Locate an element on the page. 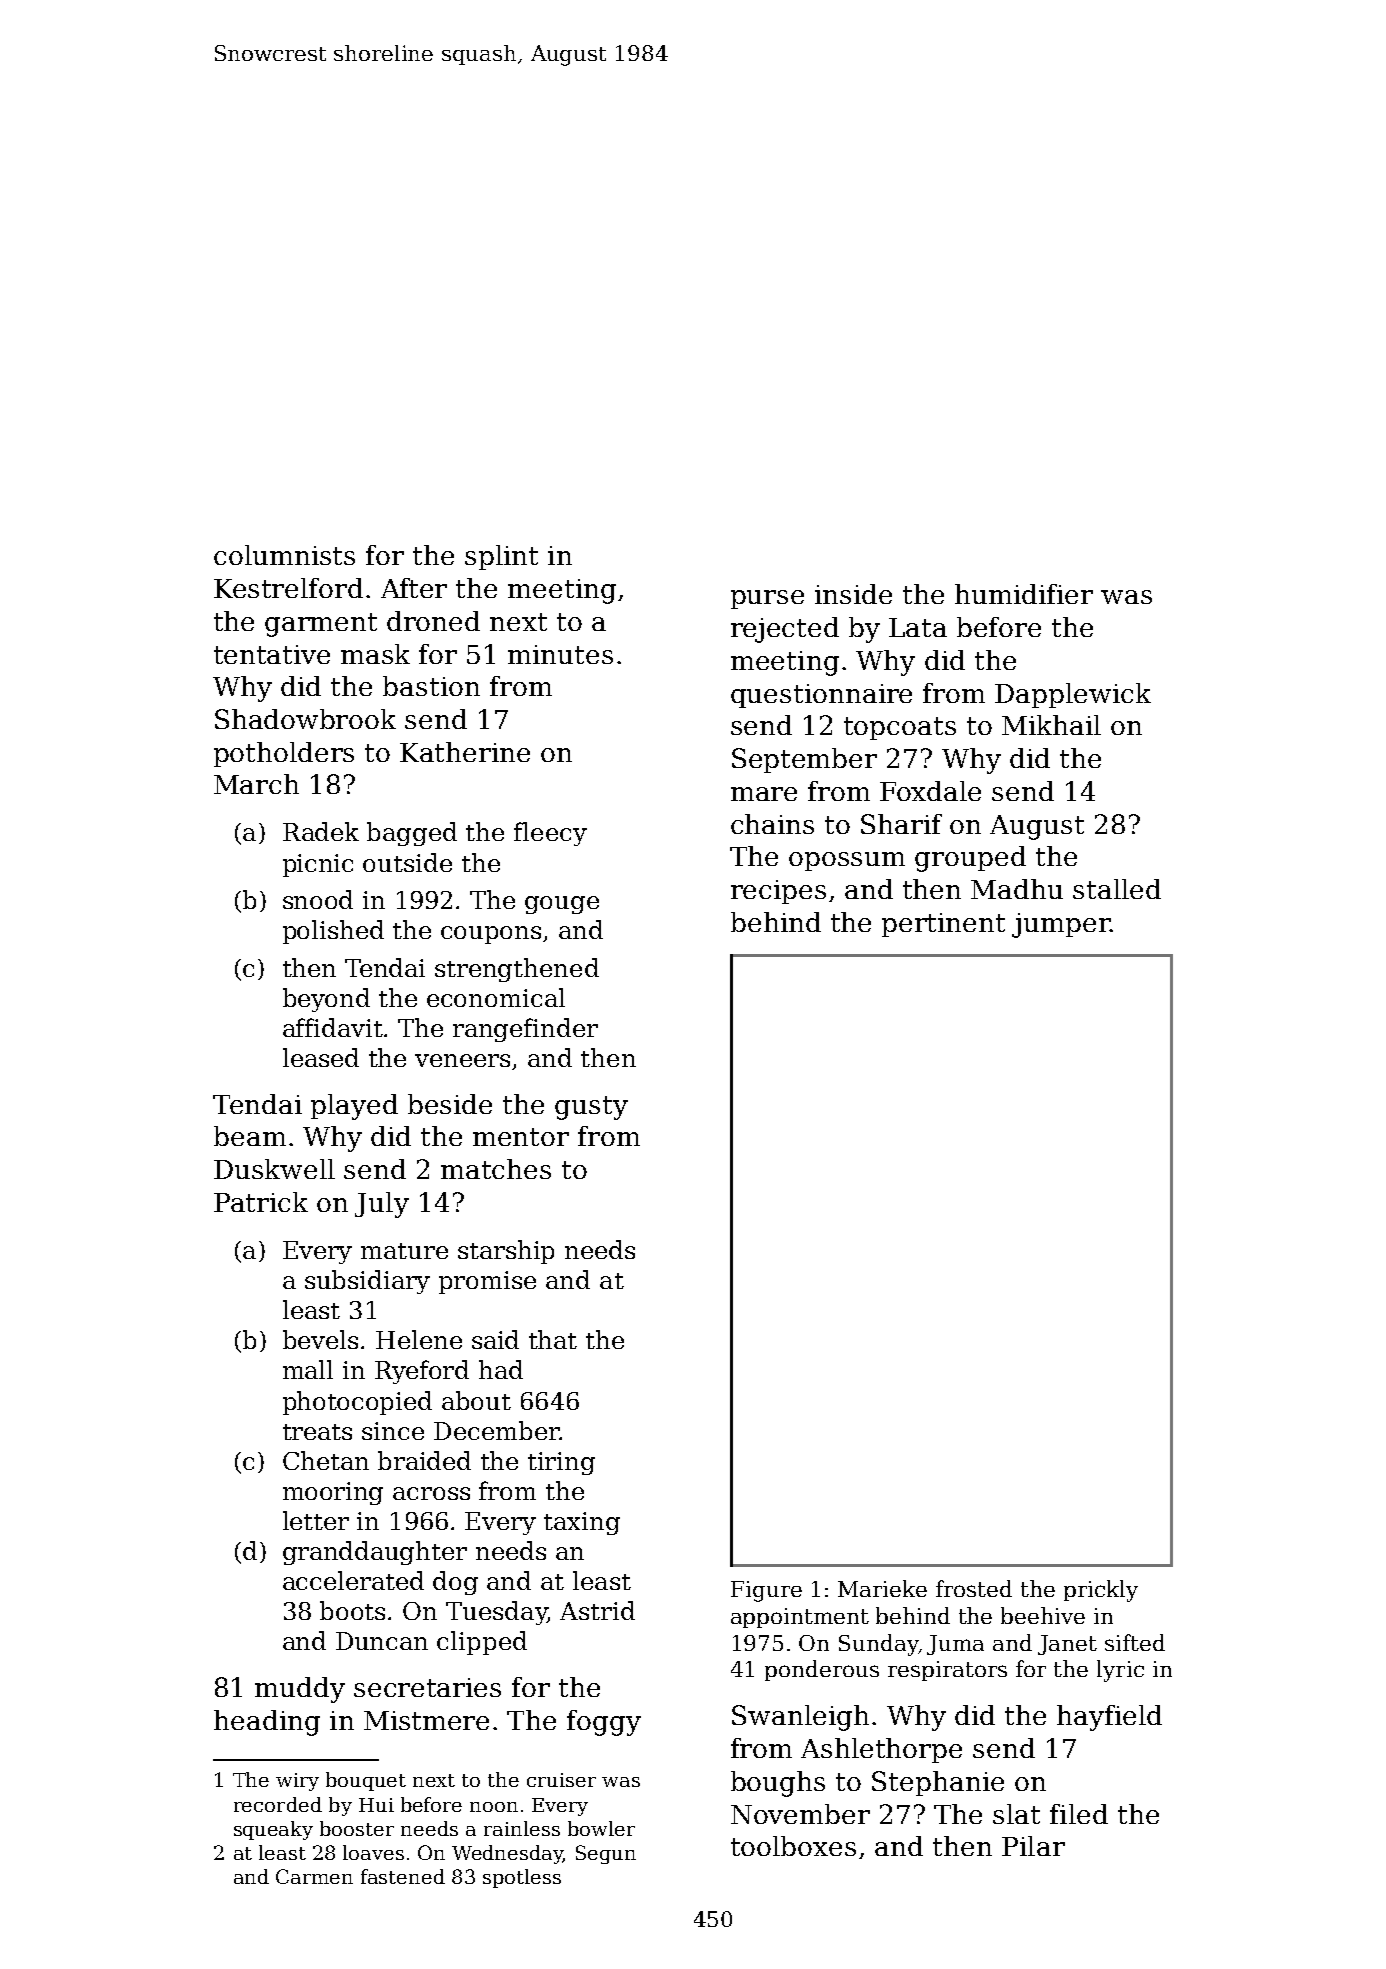  frosted is located at coordinates (974, 1588).
